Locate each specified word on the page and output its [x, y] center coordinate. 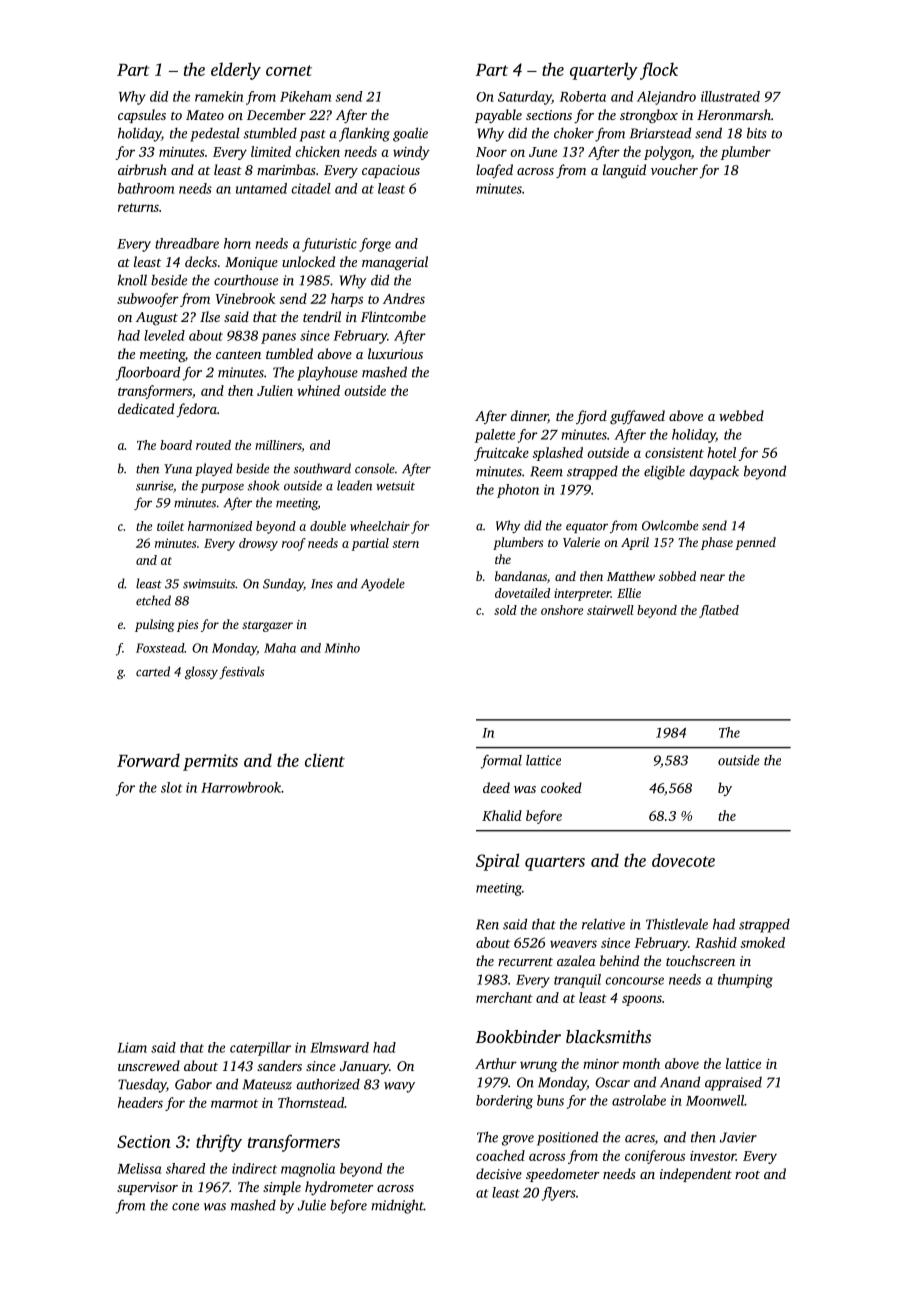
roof [294, 544]
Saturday [525, 98]
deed [496, 787]
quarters [555, 863]
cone [185, 1207]
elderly [236, 71]
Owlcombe [670, 525]
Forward [148, 760]
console [375, 468]
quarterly [604, 71]
